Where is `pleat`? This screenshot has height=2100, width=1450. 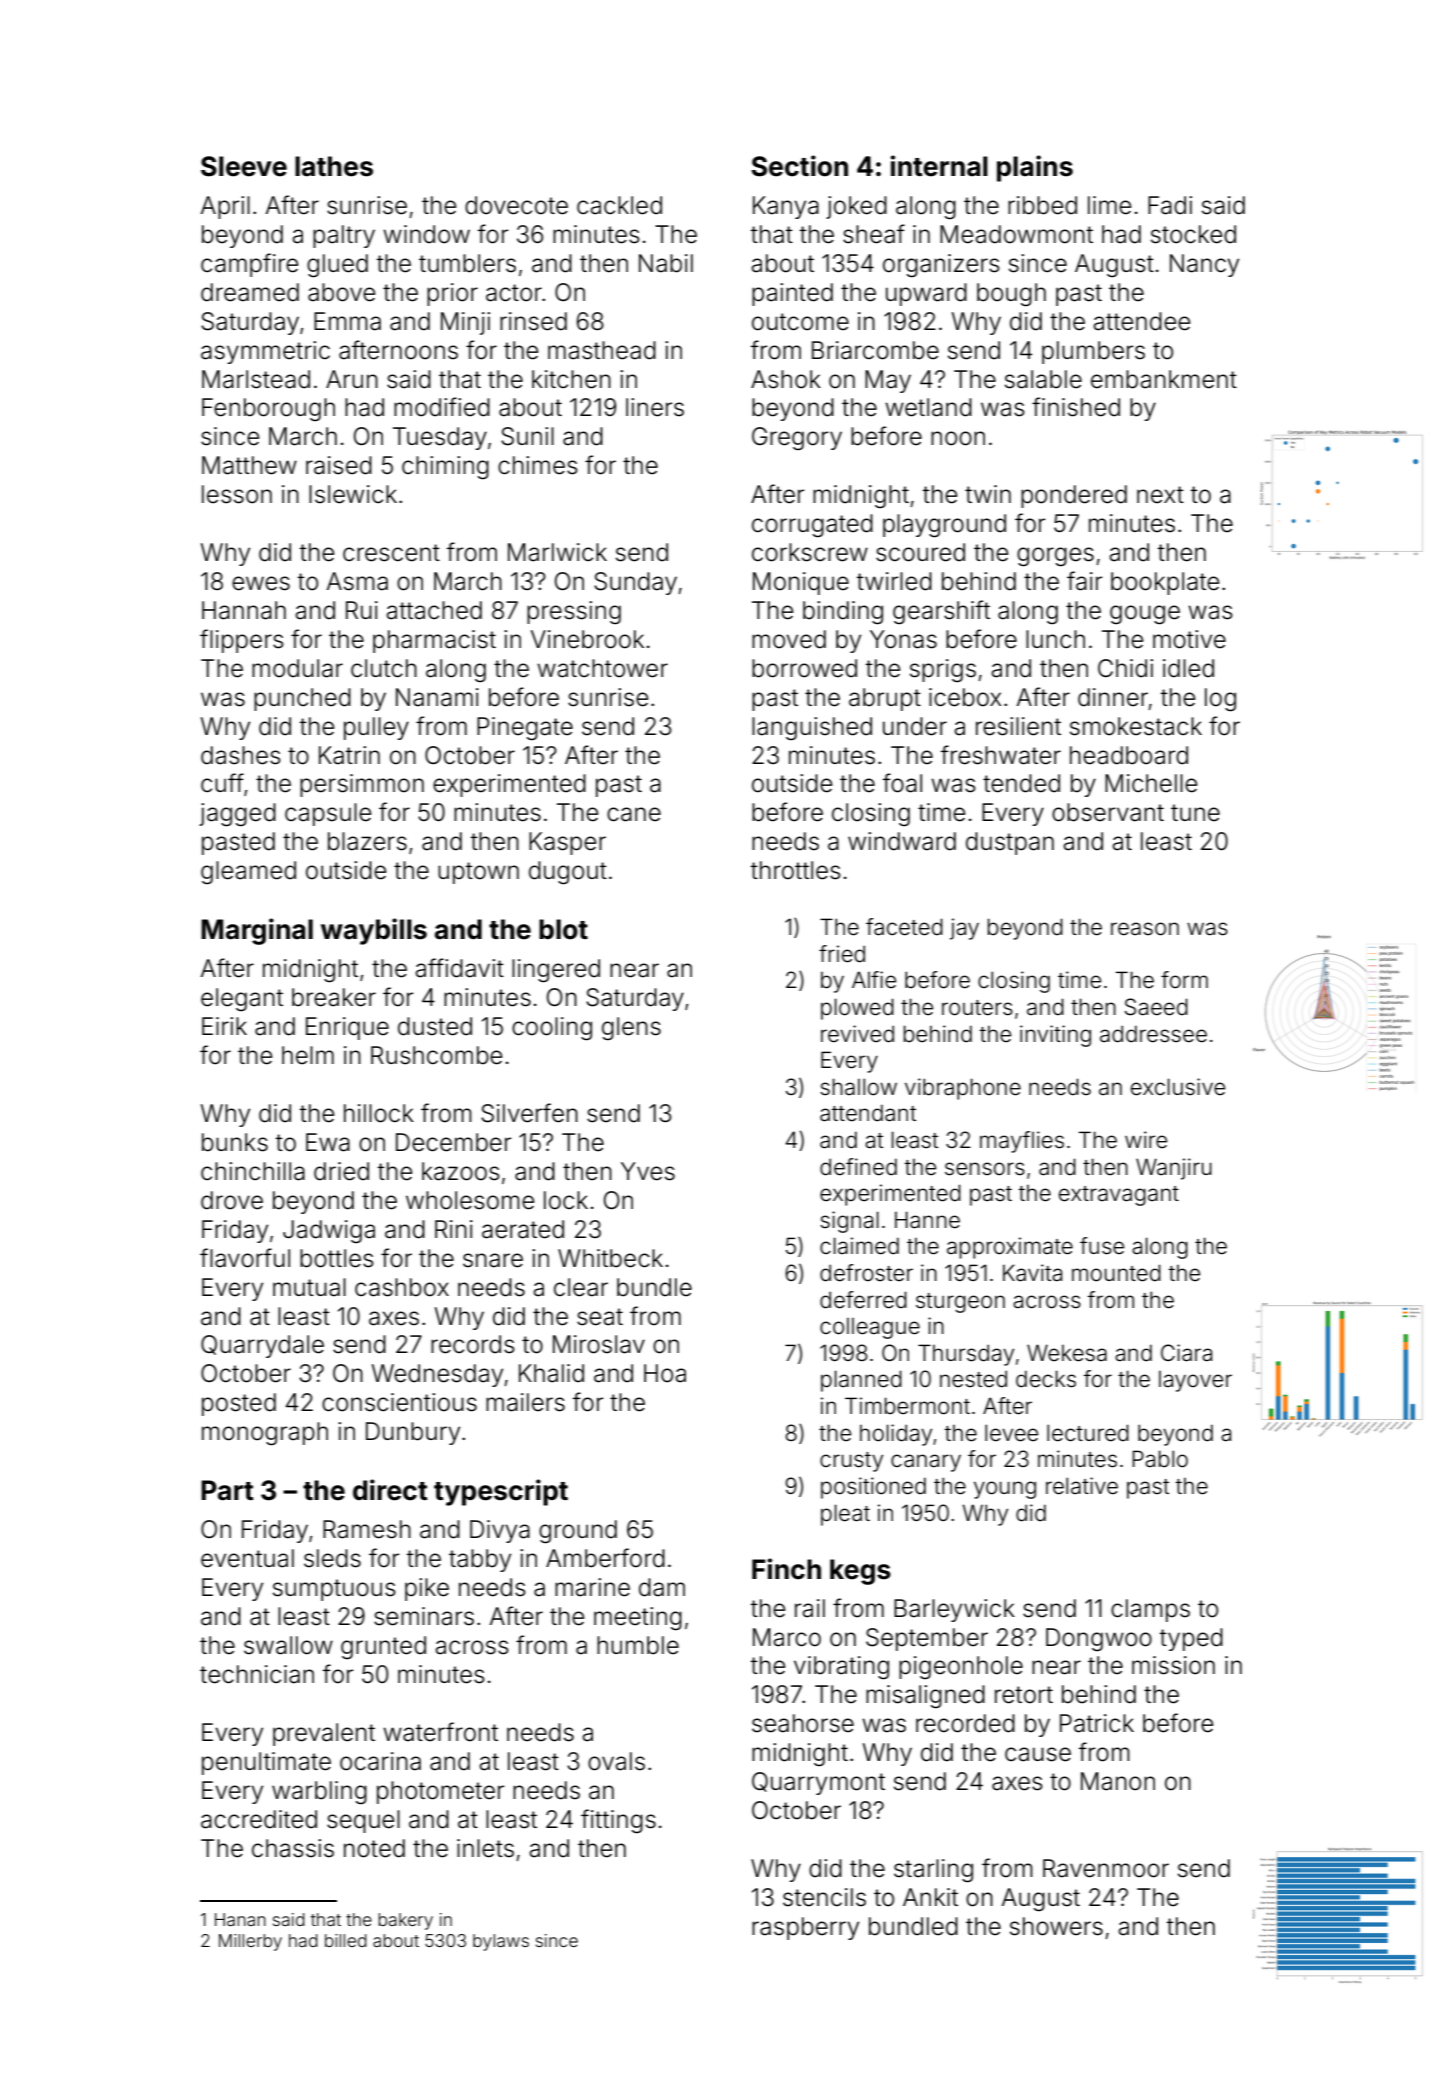 pleat is located at coordinates (845, 1515).
